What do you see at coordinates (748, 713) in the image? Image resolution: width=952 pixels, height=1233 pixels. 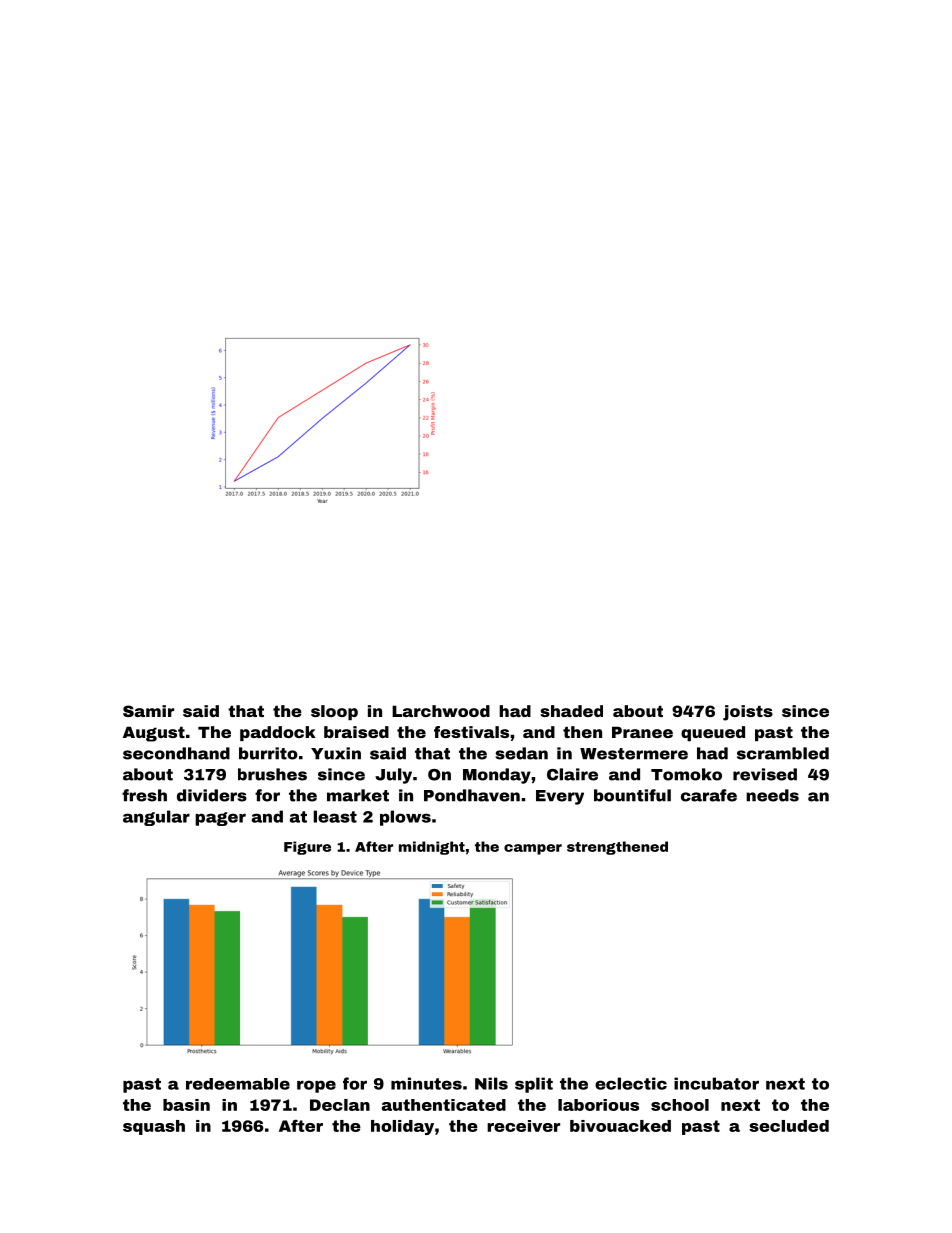 I see `joists` at bounding box center [748, 713].
